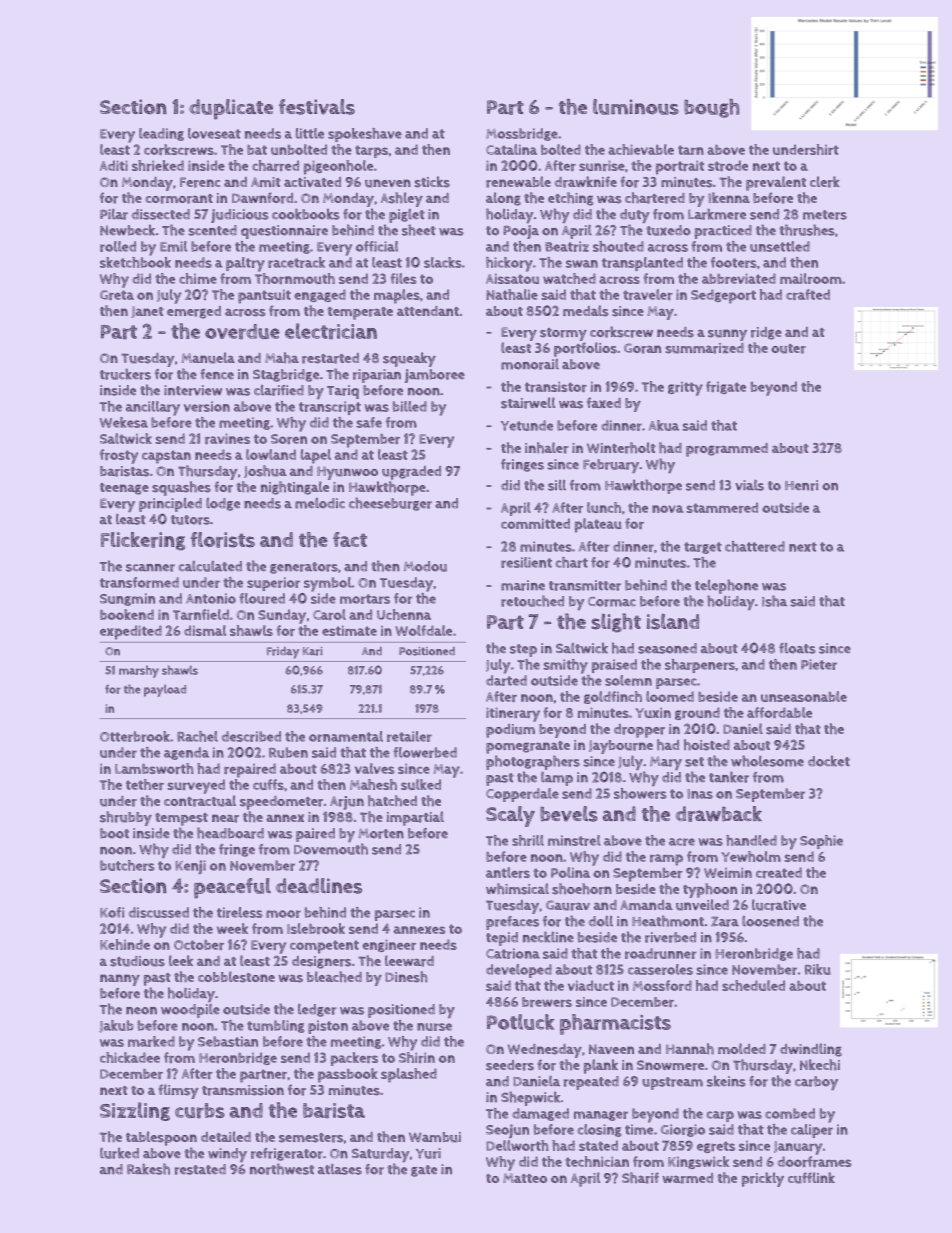 The width and height of the page is (952, 1233). What do you see at coordinates (821, 842) in the page?
I see `Sophie` at bounding box center [821, 842].
